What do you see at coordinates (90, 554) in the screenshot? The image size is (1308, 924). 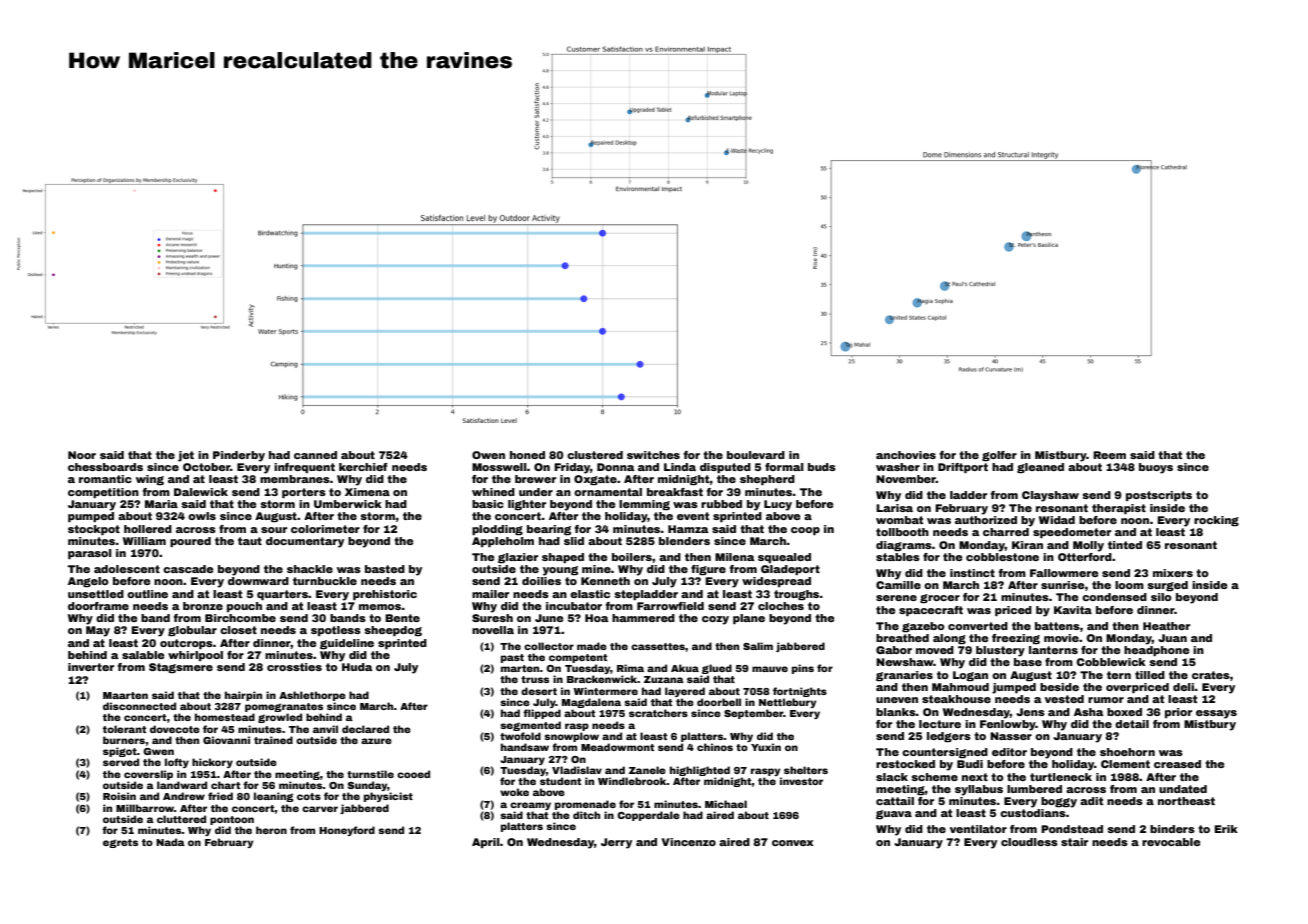 I see `parasol` at bounding box center [90, 554].
